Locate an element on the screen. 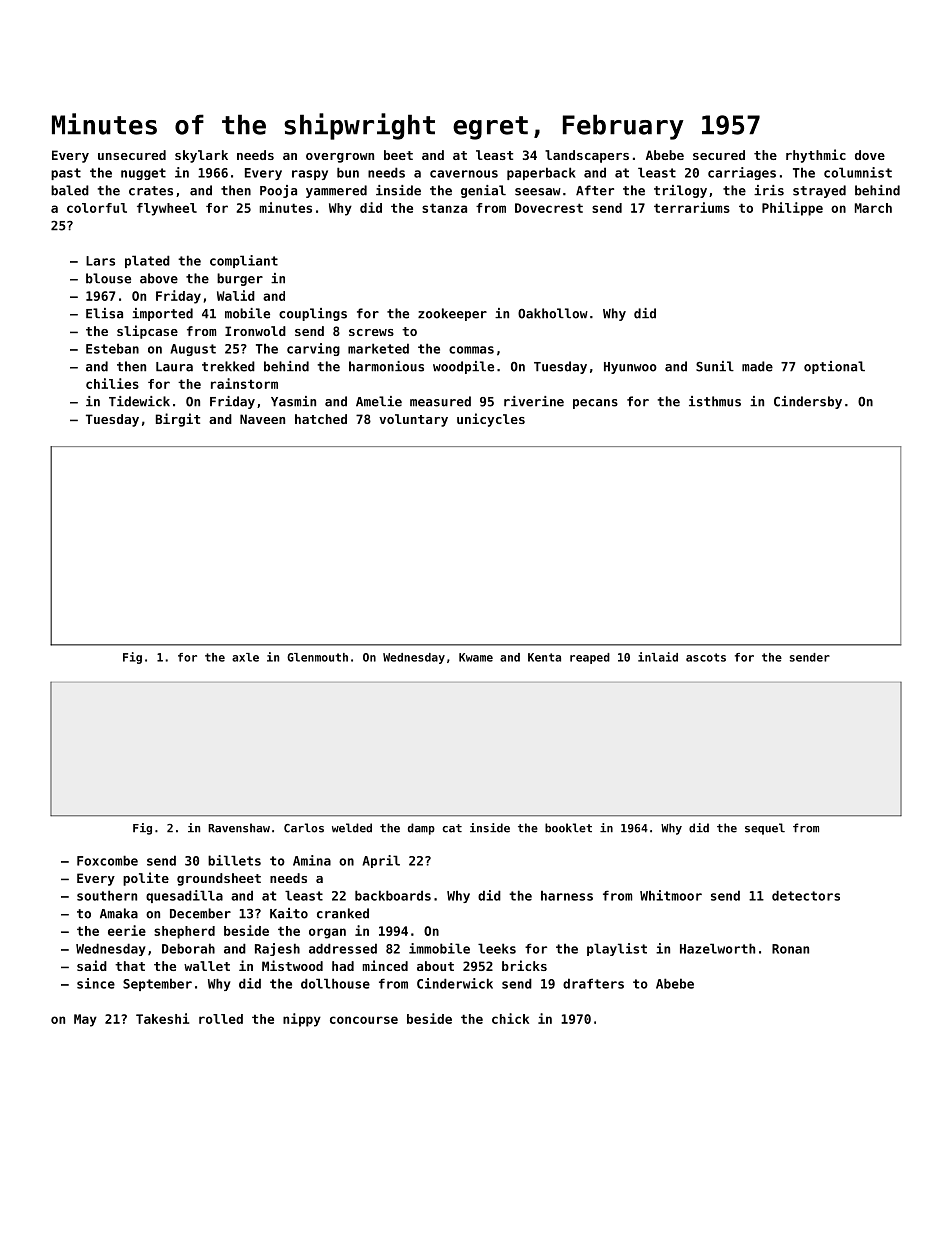  backboards is located at coordinates (393, 895).
